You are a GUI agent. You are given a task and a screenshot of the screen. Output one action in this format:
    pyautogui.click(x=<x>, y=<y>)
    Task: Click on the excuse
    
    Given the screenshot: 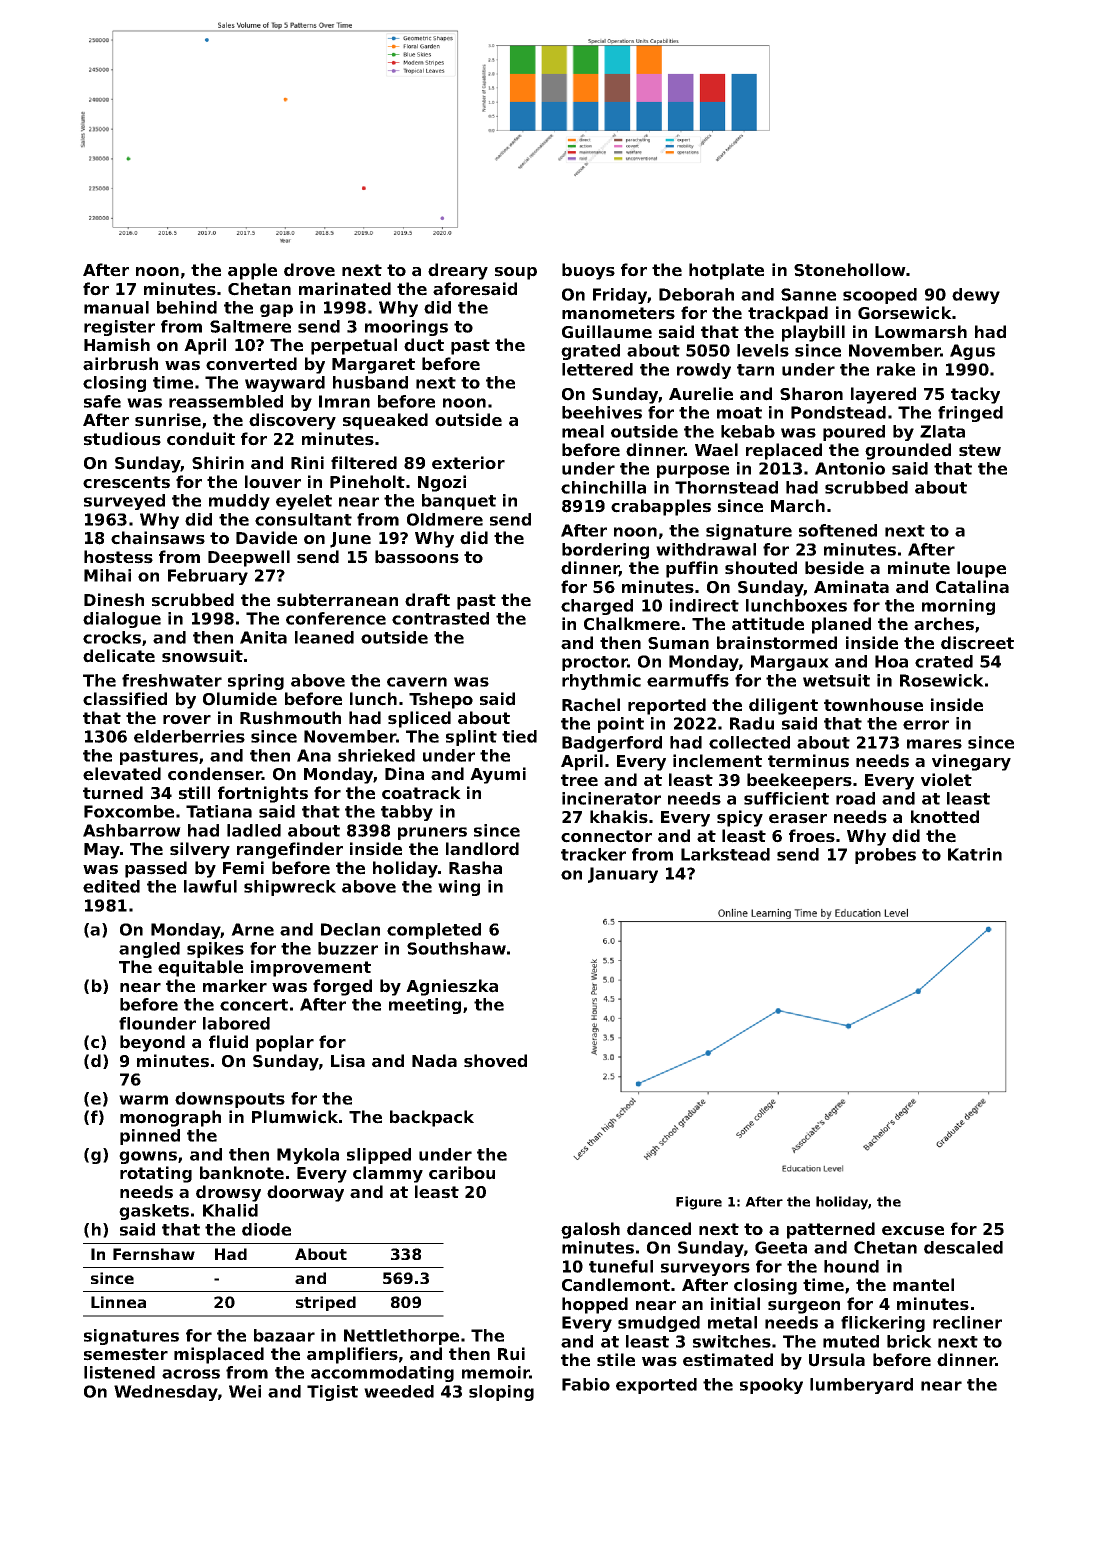 What is the action you would take?
    pyautogui.click(x=913, y=1231)
